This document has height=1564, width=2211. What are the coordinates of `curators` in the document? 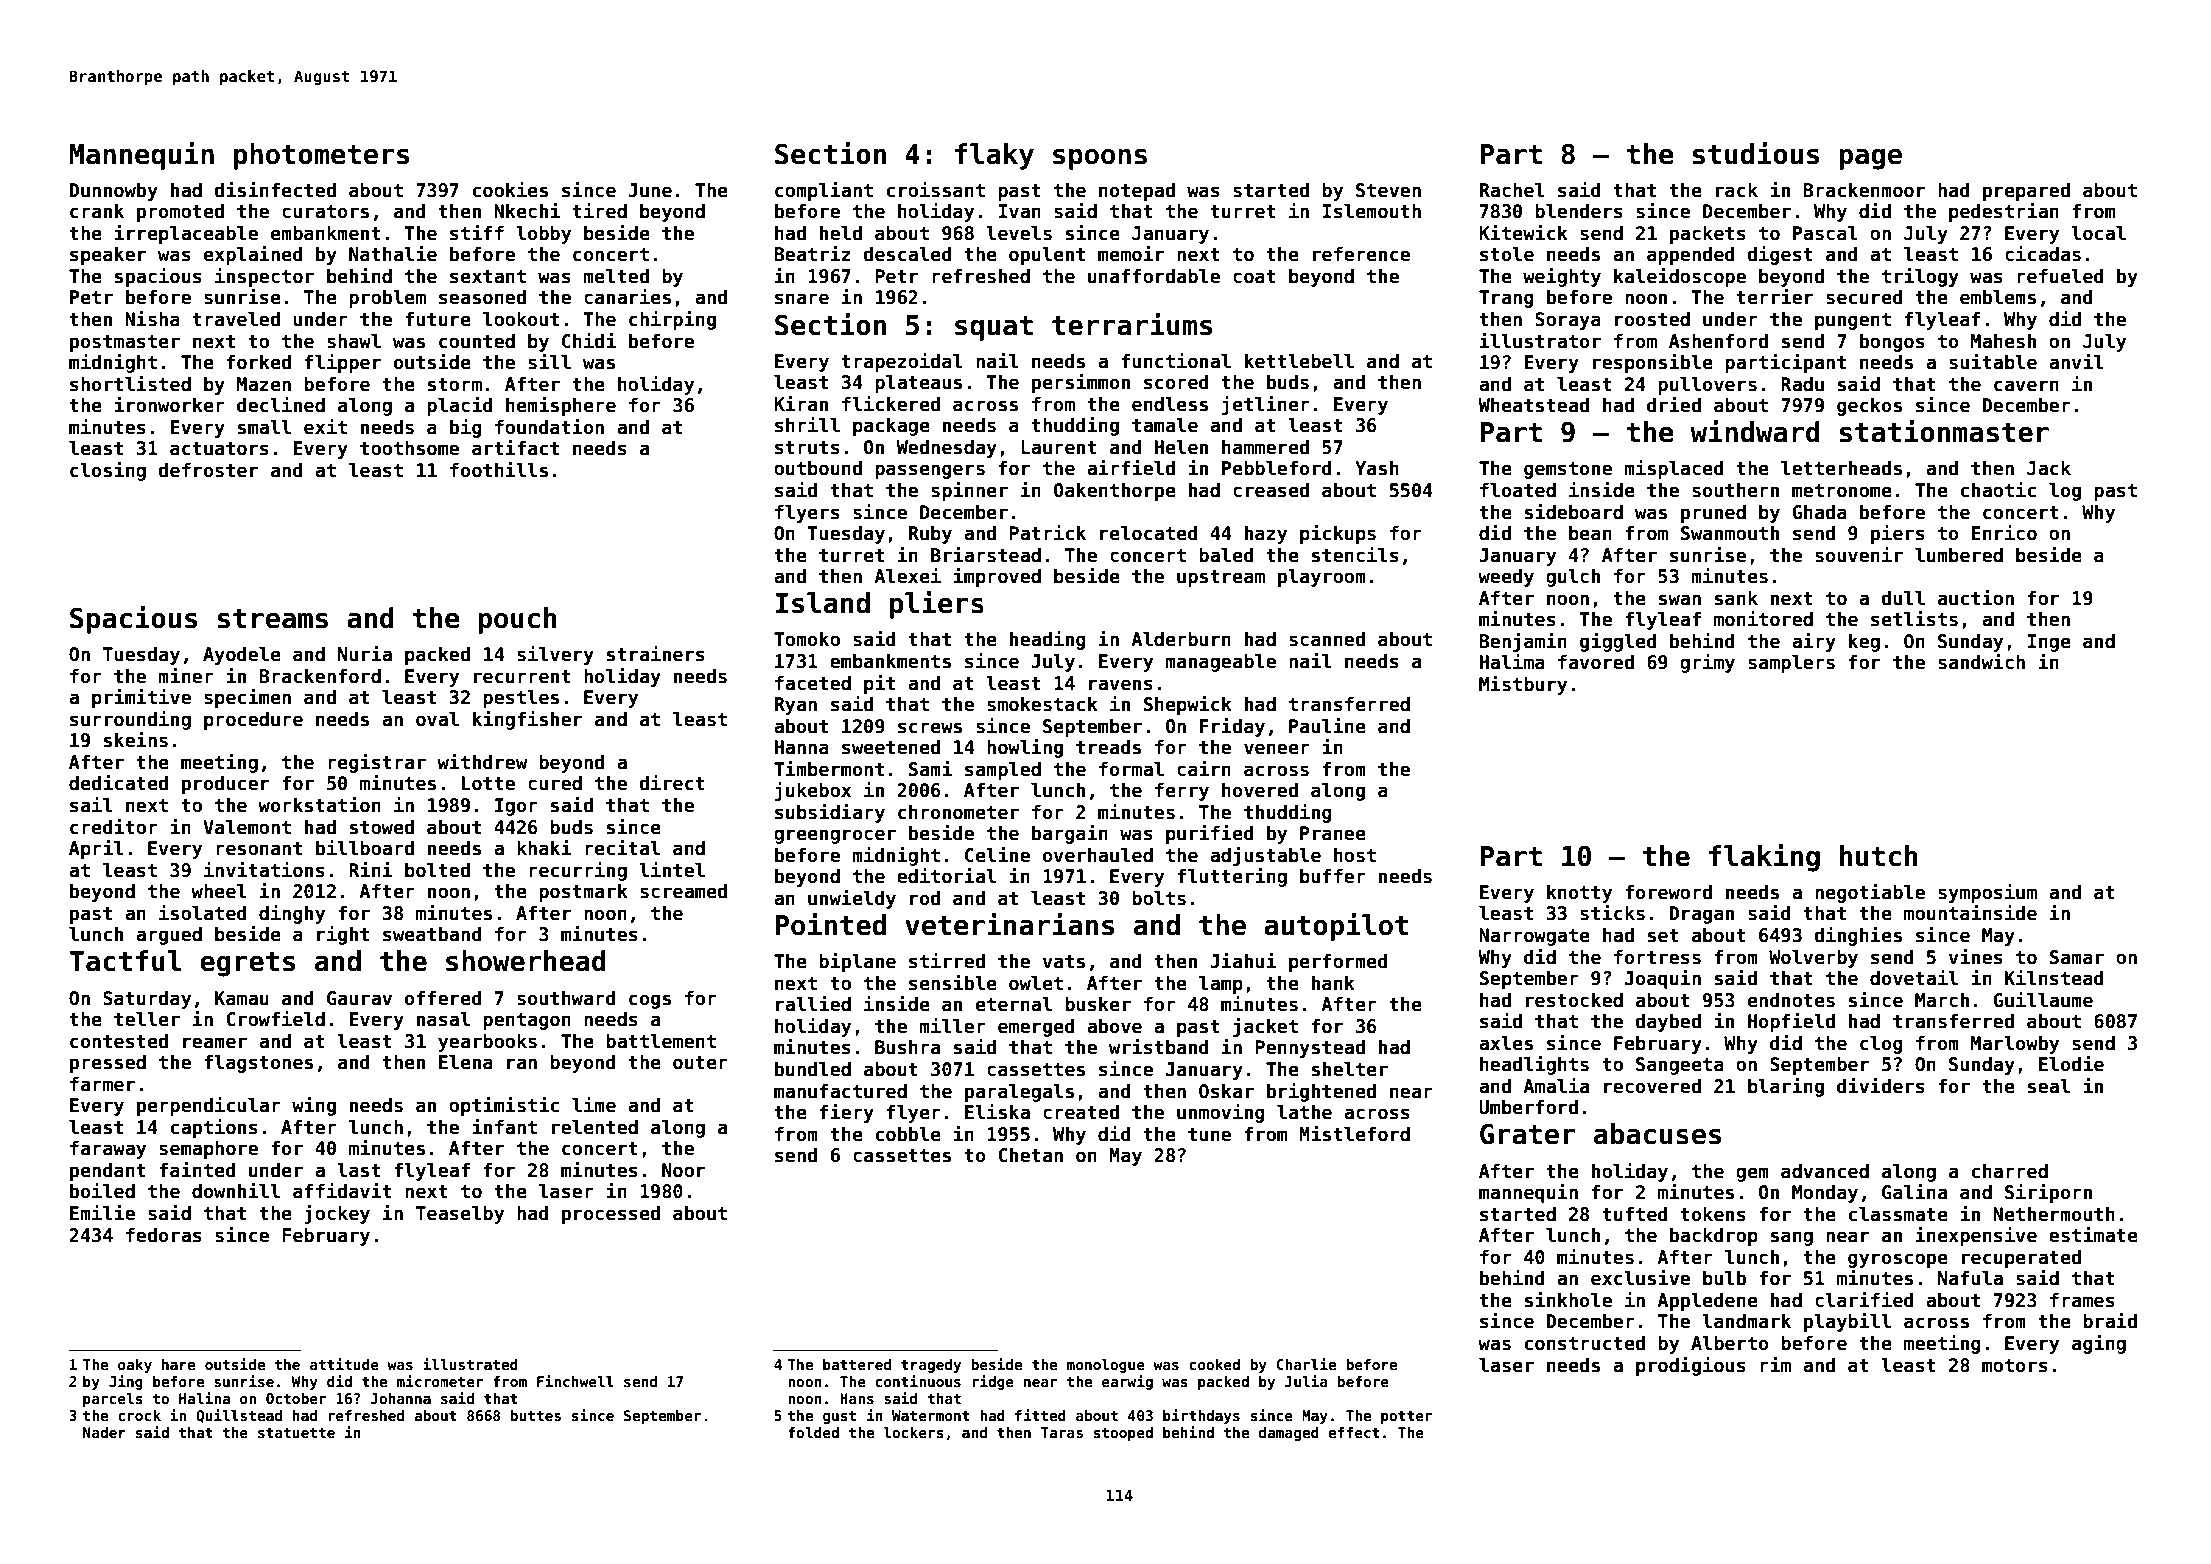 It's located at (325, 212).
